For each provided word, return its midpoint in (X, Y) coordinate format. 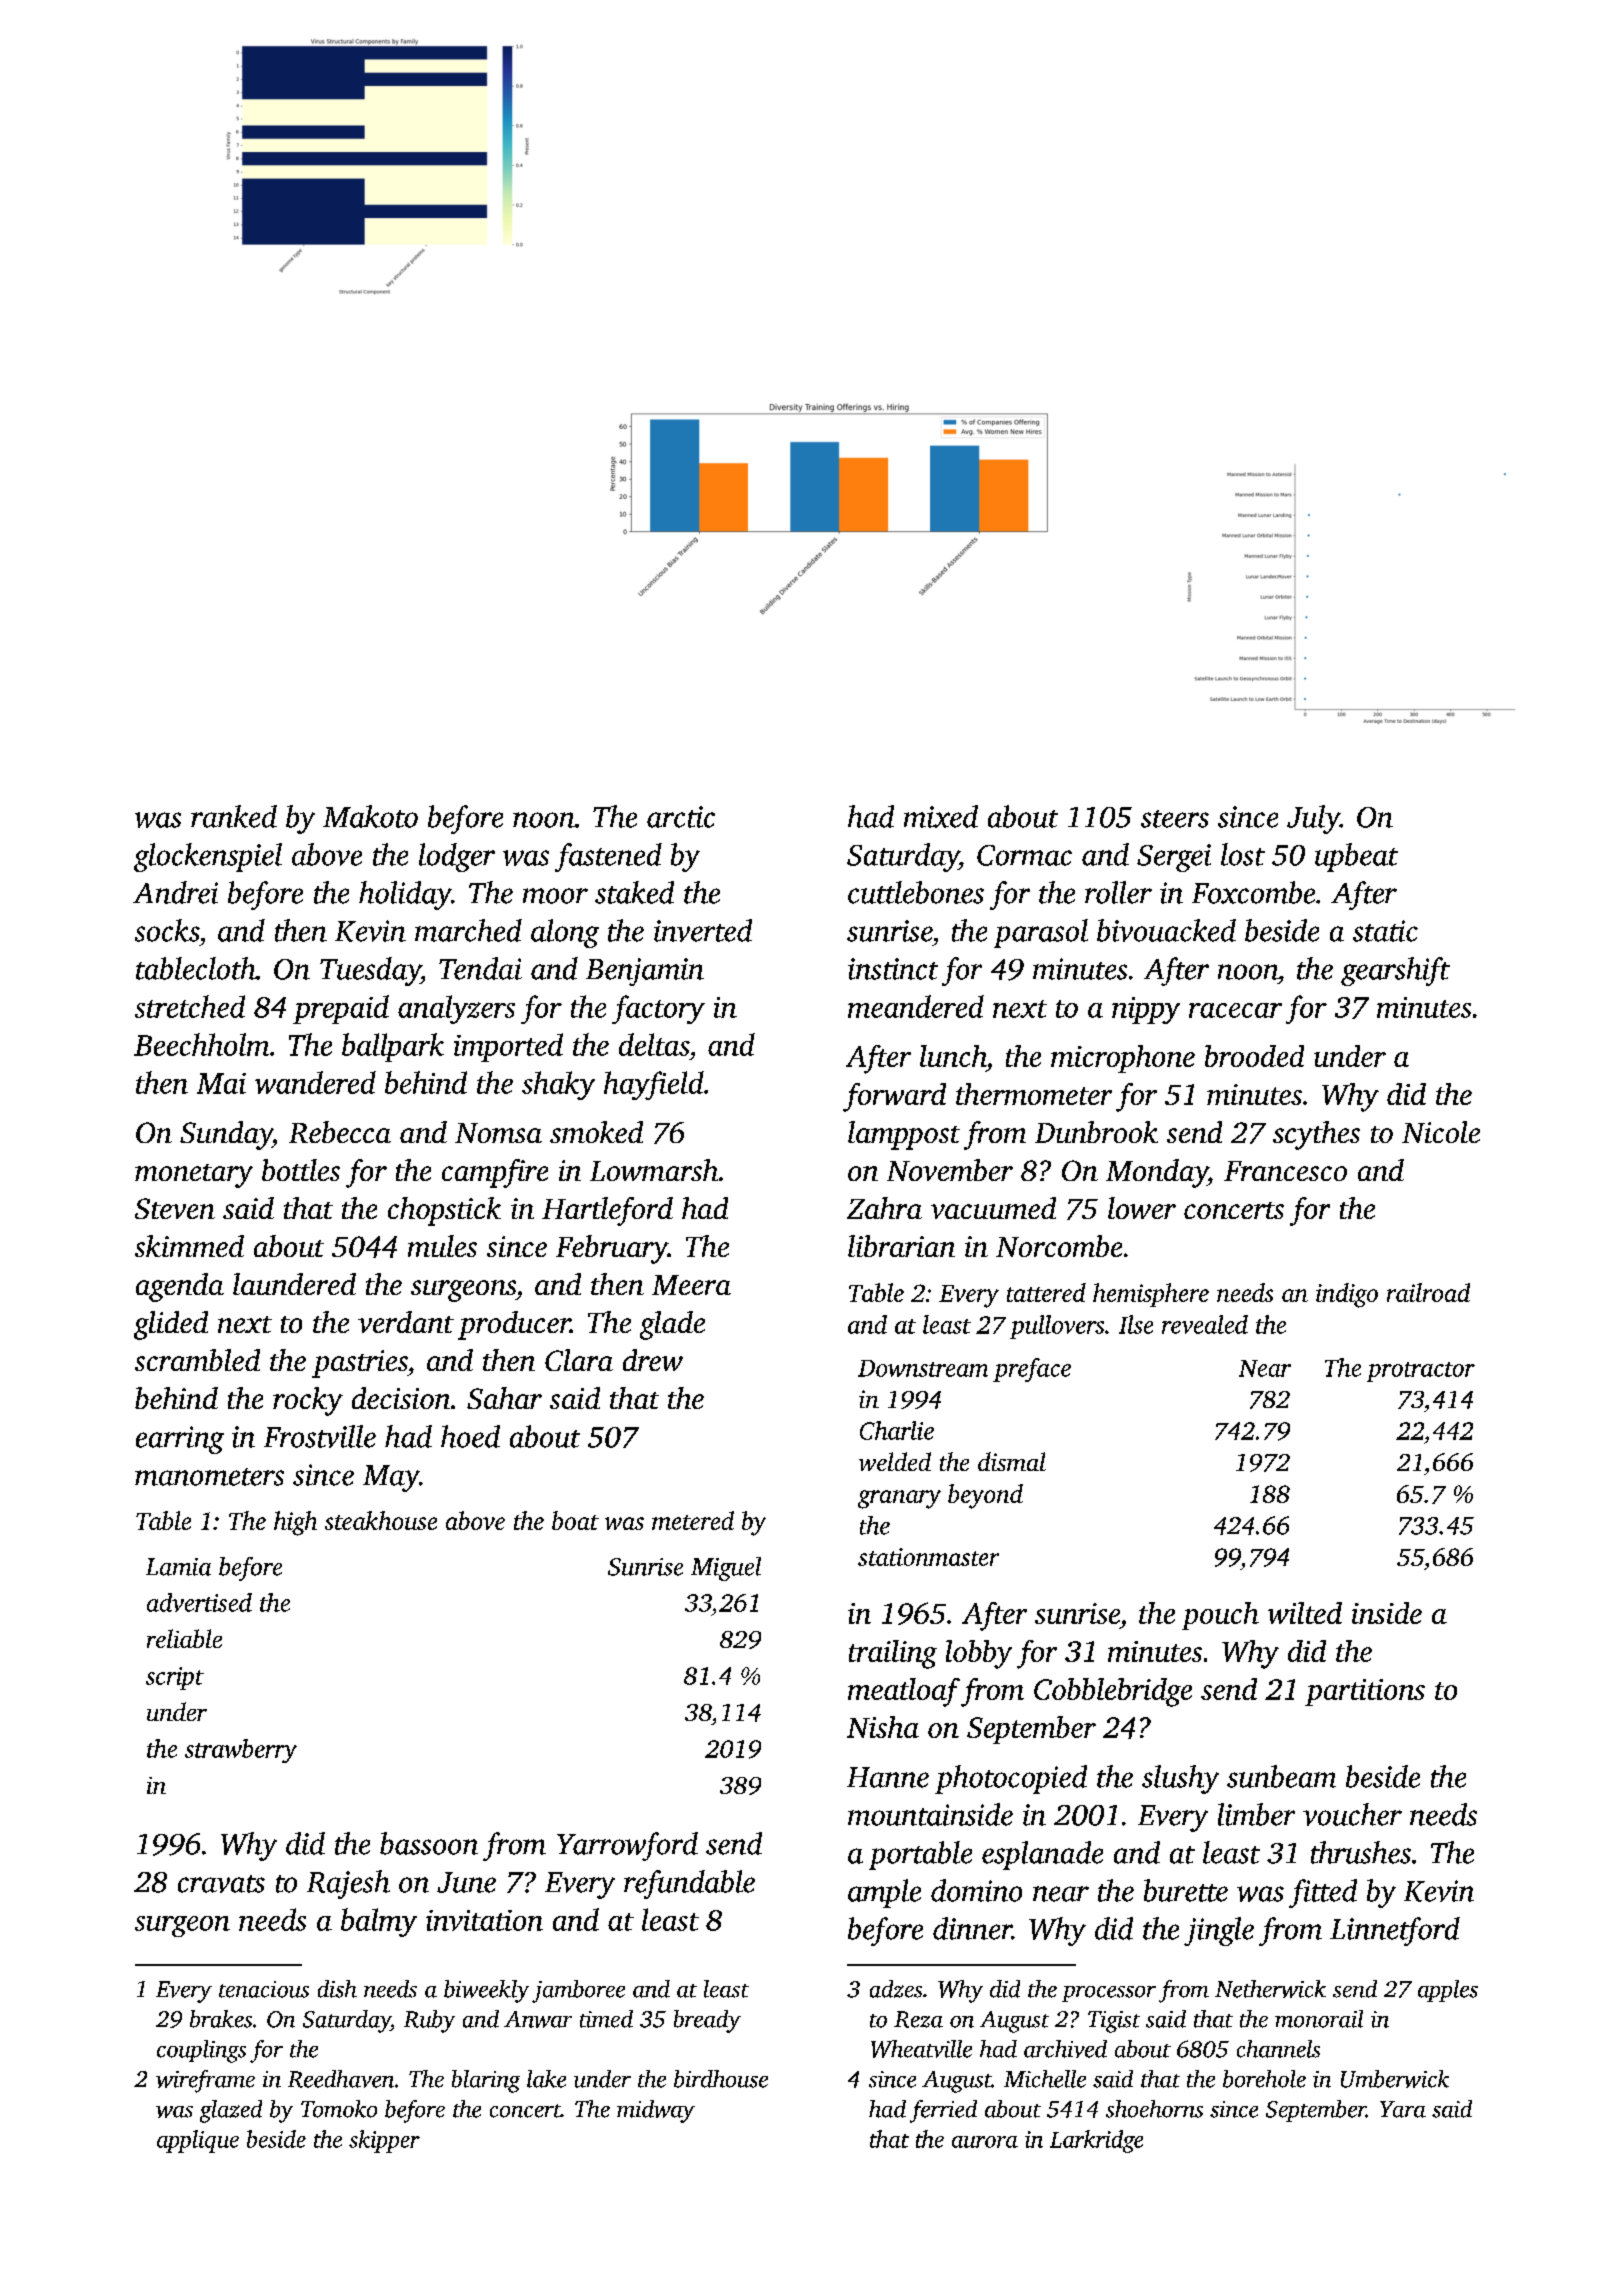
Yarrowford (627, 1846)
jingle (1219, 1931)
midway (656, 2111)
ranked (234, 816)
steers (1175, 819)
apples (1448, 1991)
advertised (199, 1602)
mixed (941, 816)
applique (198, 2141)
